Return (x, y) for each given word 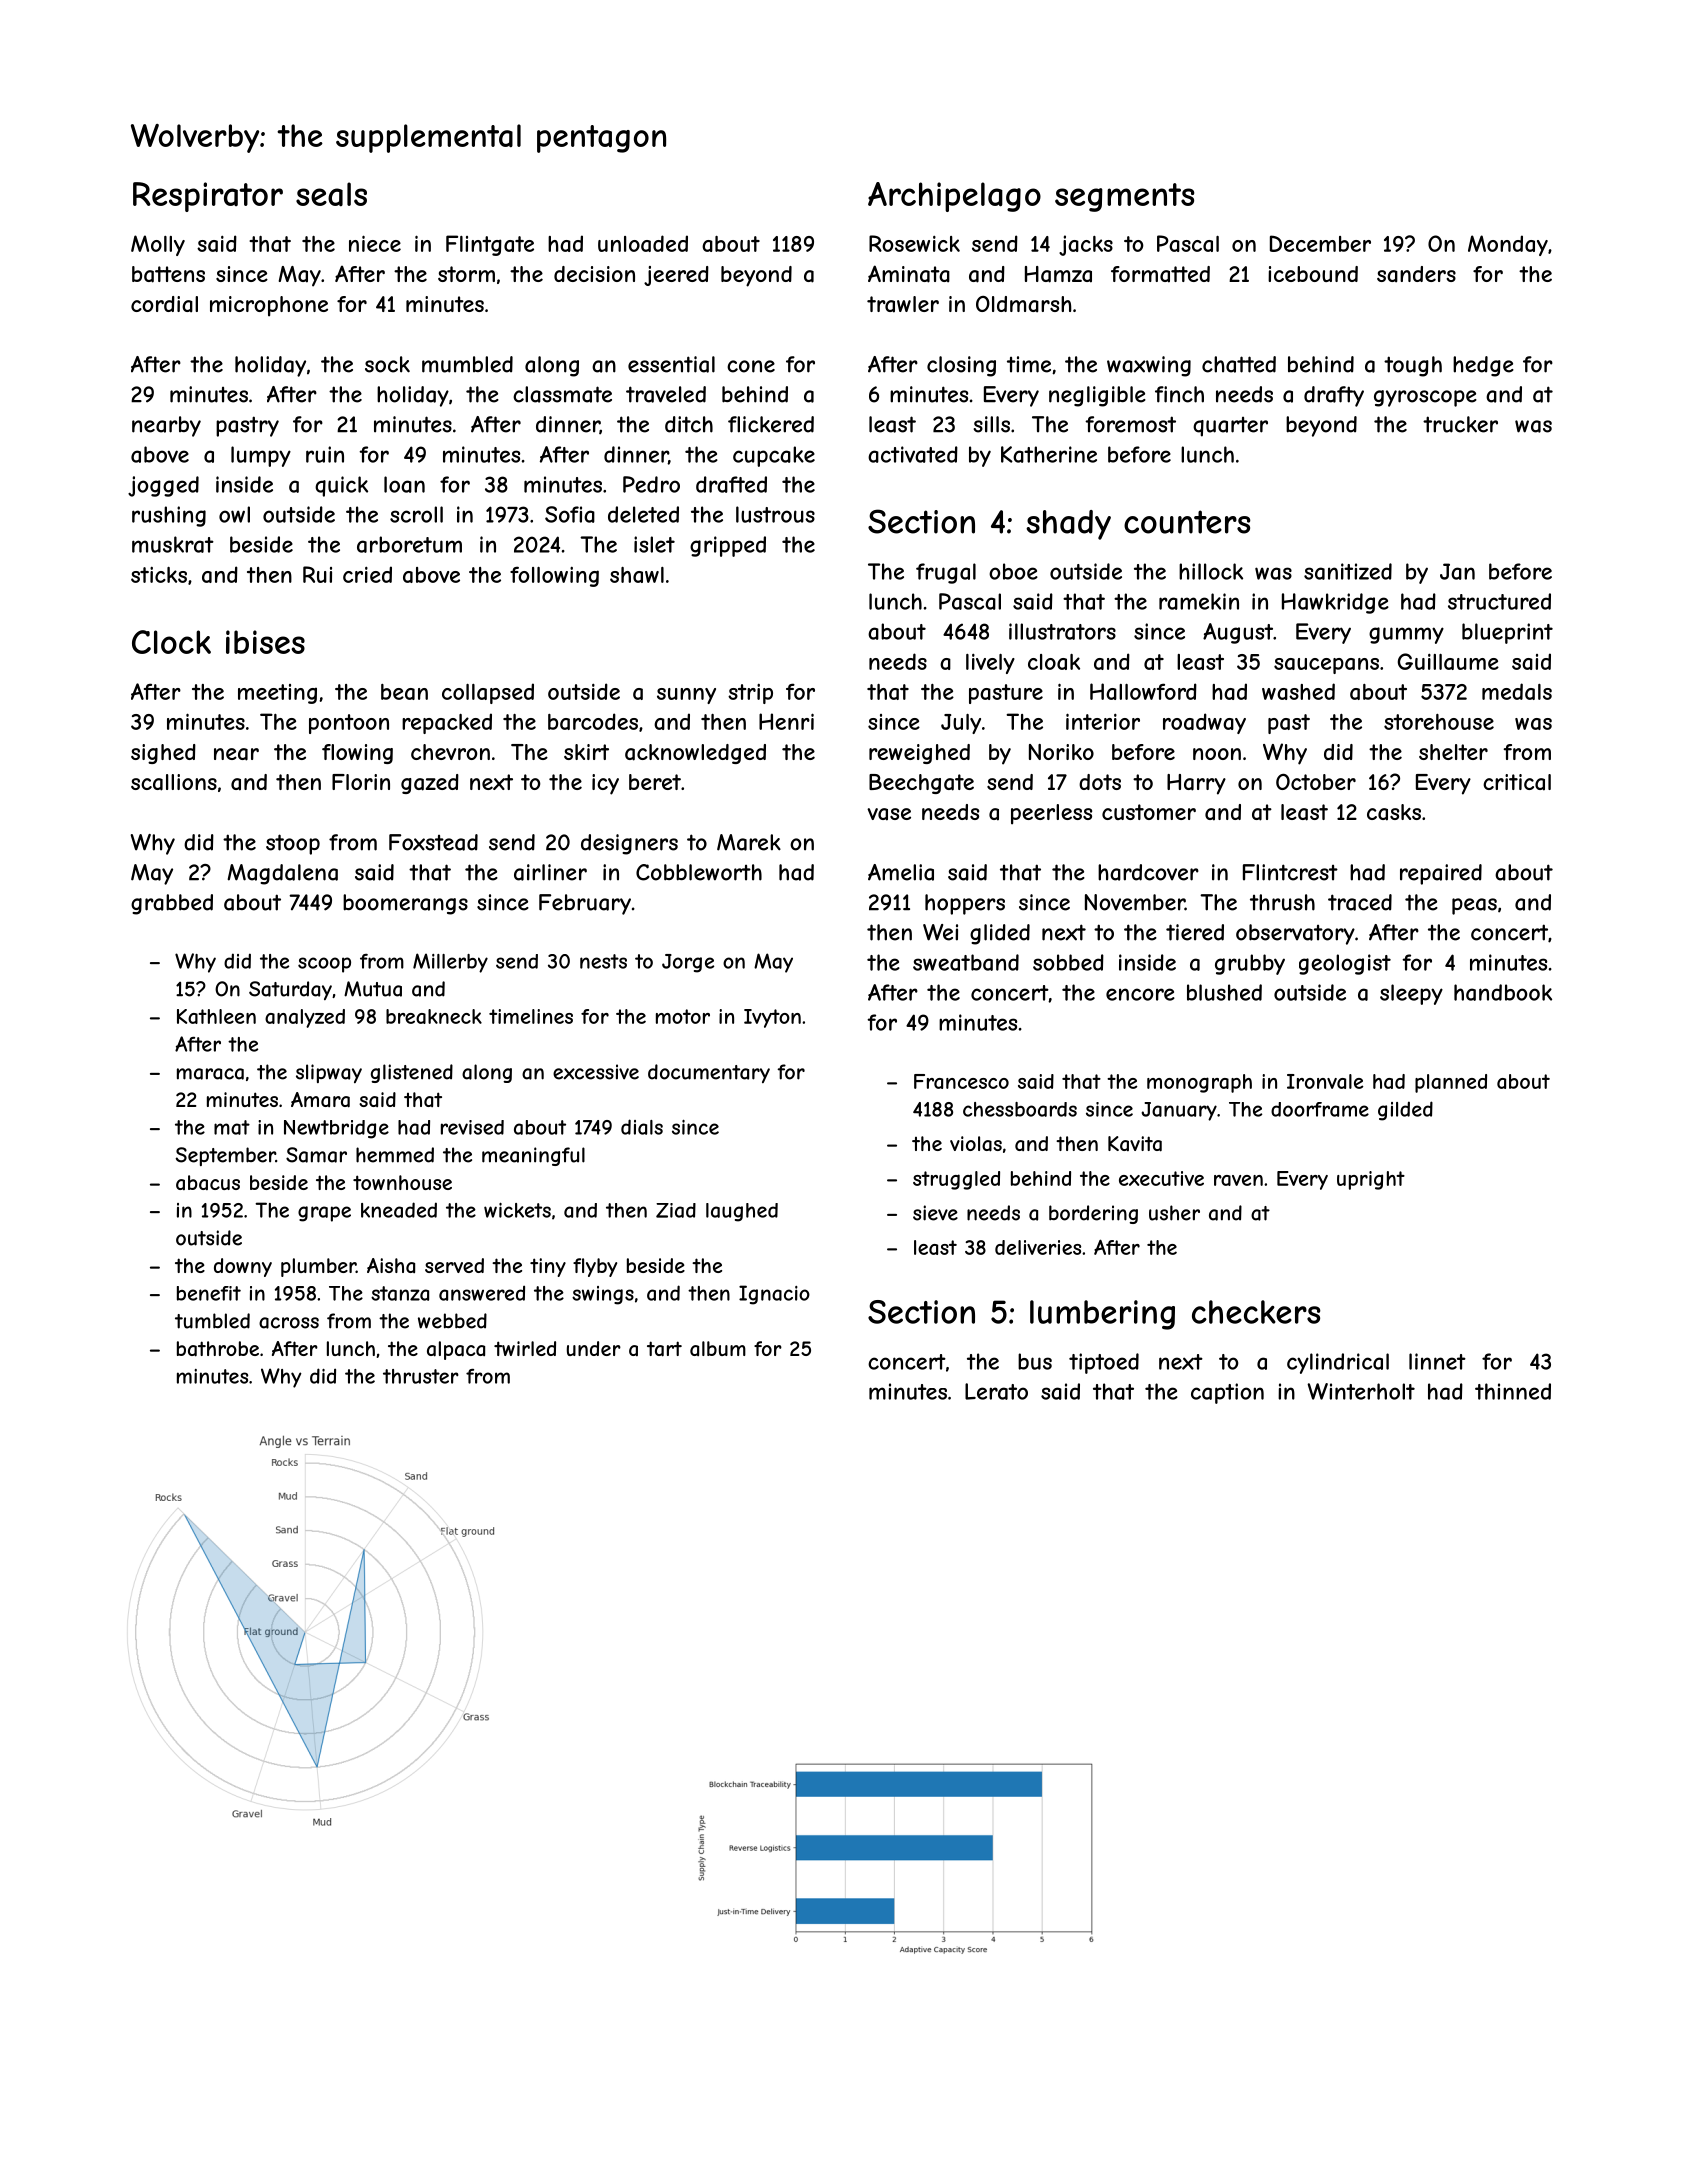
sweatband (966, 962)
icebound (1313, 274)
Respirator (208, 197)
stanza (400, 1293)
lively (990, 664)
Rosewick (914, 243)
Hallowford (1143, 691)
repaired (1441, 874)
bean (404, 692)
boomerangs (405, 904)
